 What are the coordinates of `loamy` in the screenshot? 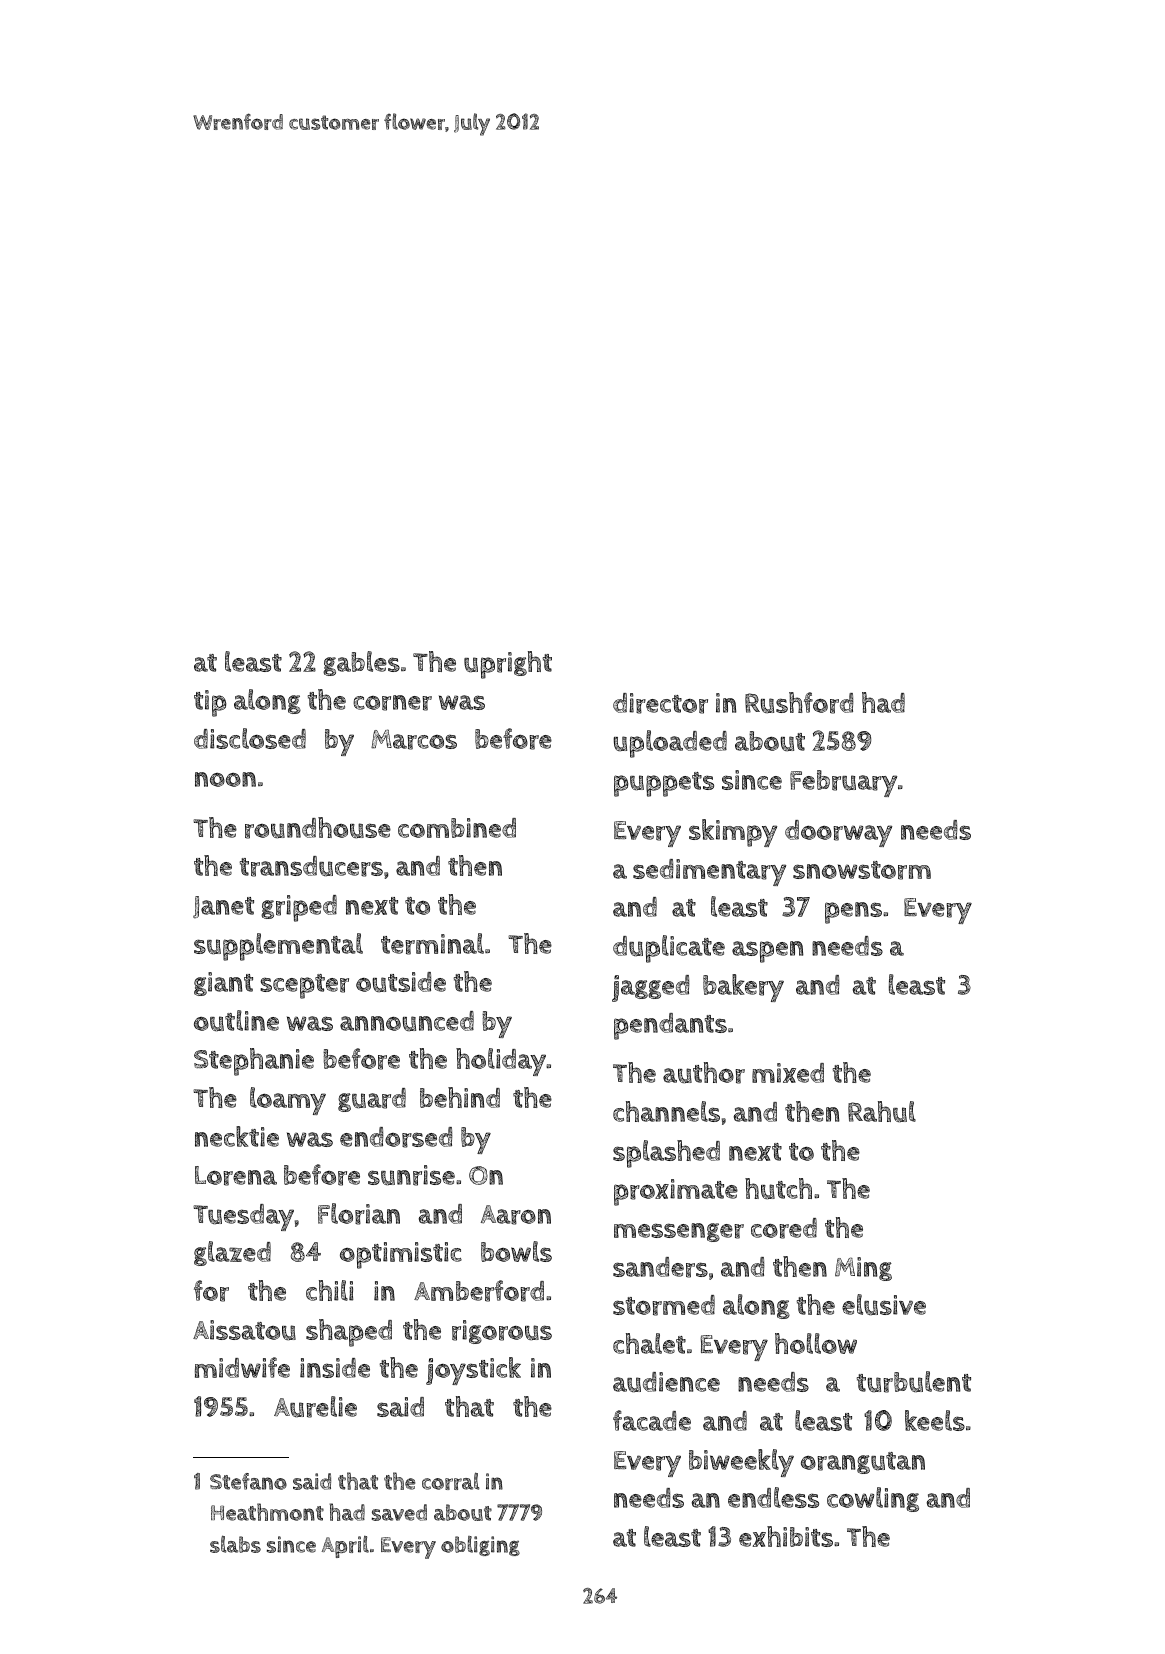 It's located at (288, 1101).
